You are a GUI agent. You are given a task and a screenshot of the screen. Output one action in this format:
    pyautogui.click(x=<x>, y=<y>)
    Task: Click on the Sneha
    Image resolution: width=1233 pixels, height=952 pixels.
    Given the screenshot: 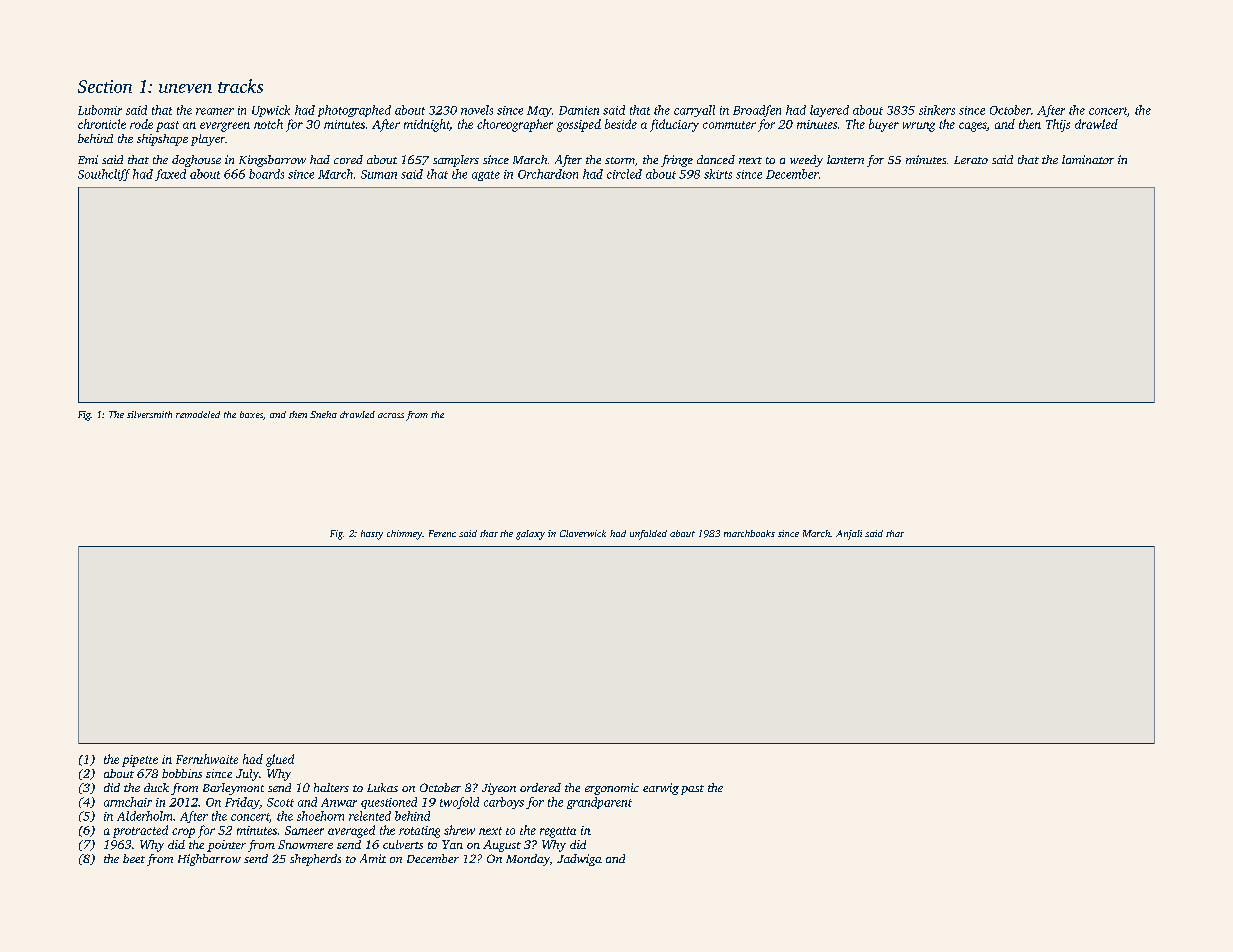 What is the action you would take?
    pyautogui.click(x=323, y=414)
